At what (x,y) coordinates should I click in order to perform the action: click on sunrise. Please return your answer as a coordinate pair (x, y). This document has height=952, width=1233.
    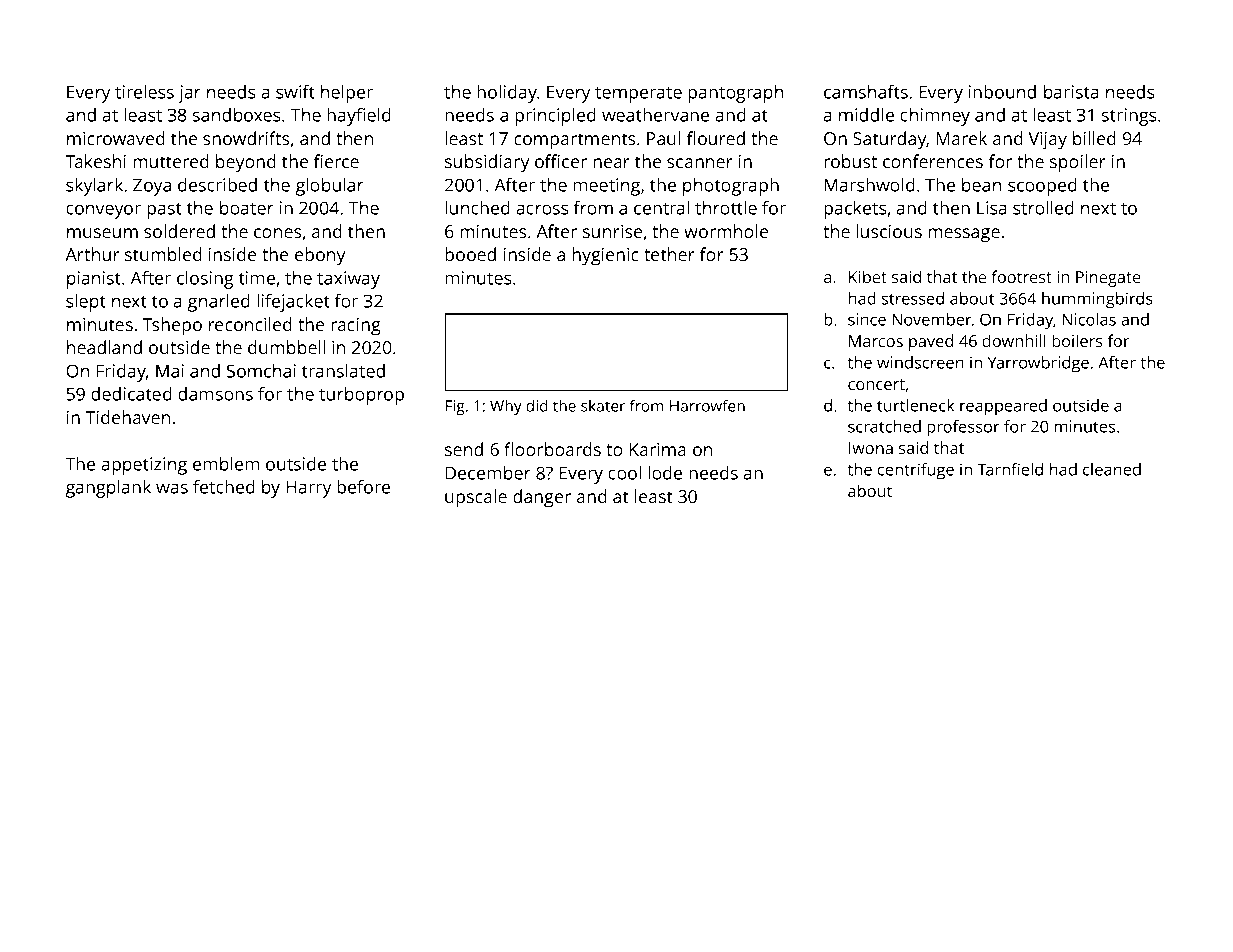
    Looking at the image, I should click on (612, 231).
